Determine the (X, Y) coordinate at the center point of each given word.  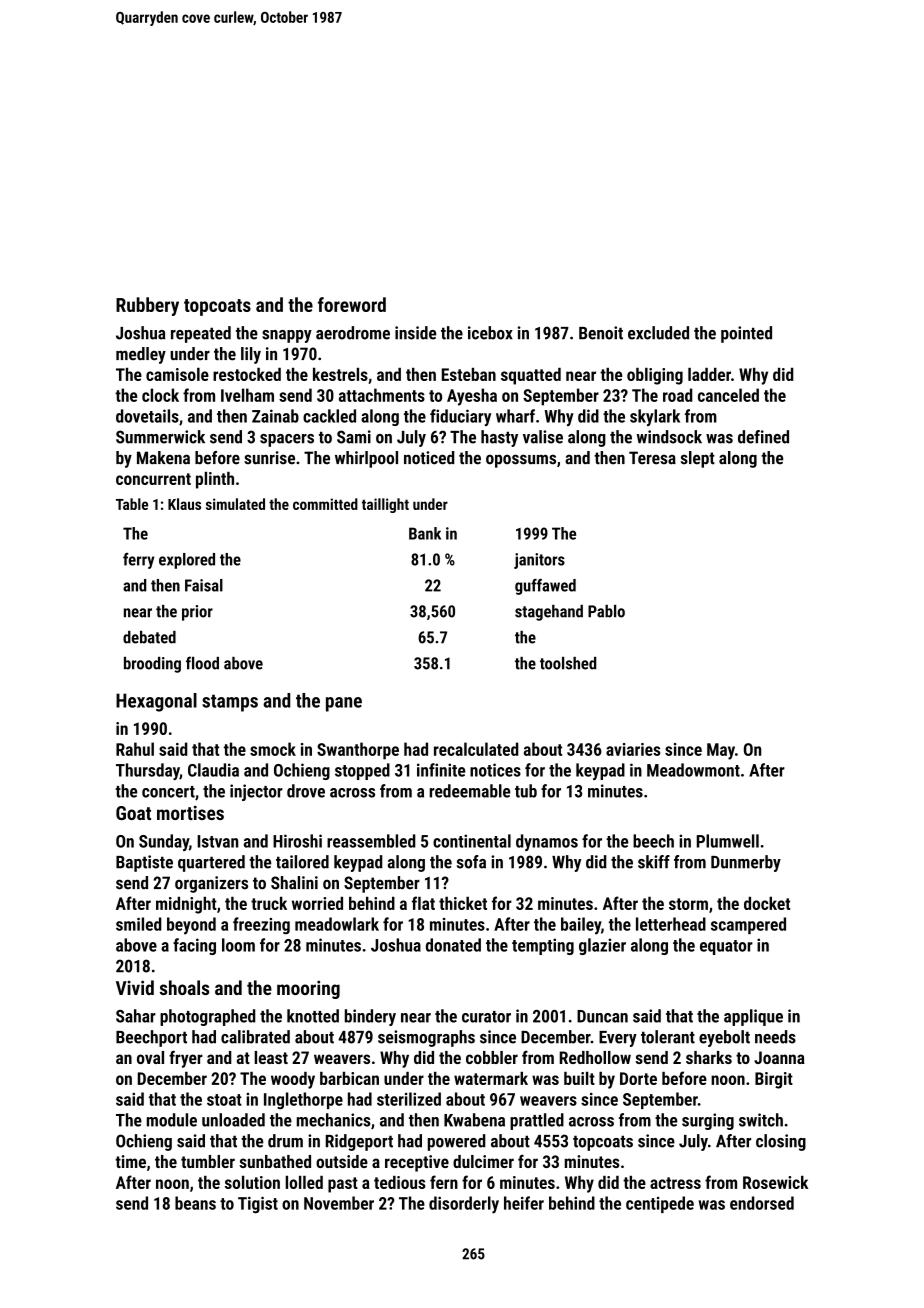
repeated (201, 334)
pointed (746, 334)
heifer (524, 1203)
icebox (490, 333)
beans (195, 1203)
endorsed (762, 1203)
